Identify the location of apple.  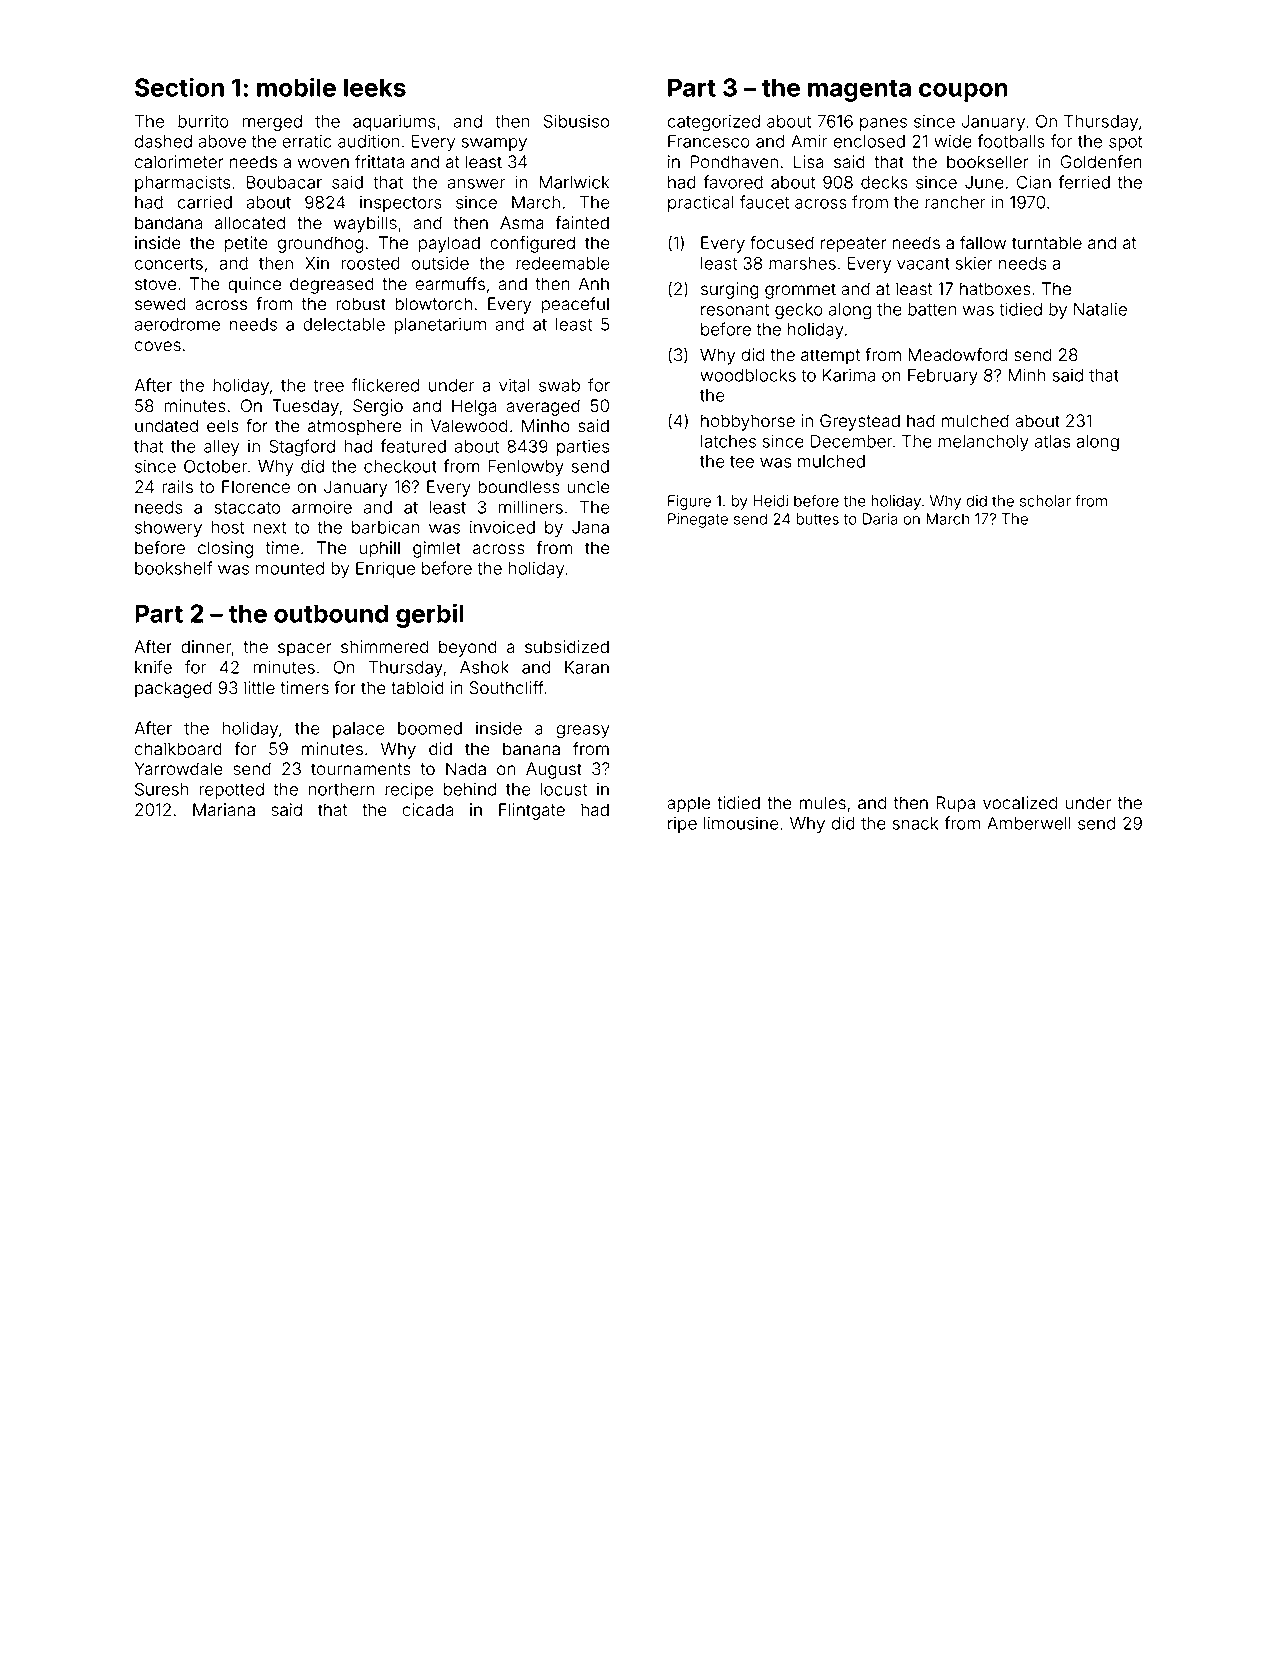
(688, 804).
